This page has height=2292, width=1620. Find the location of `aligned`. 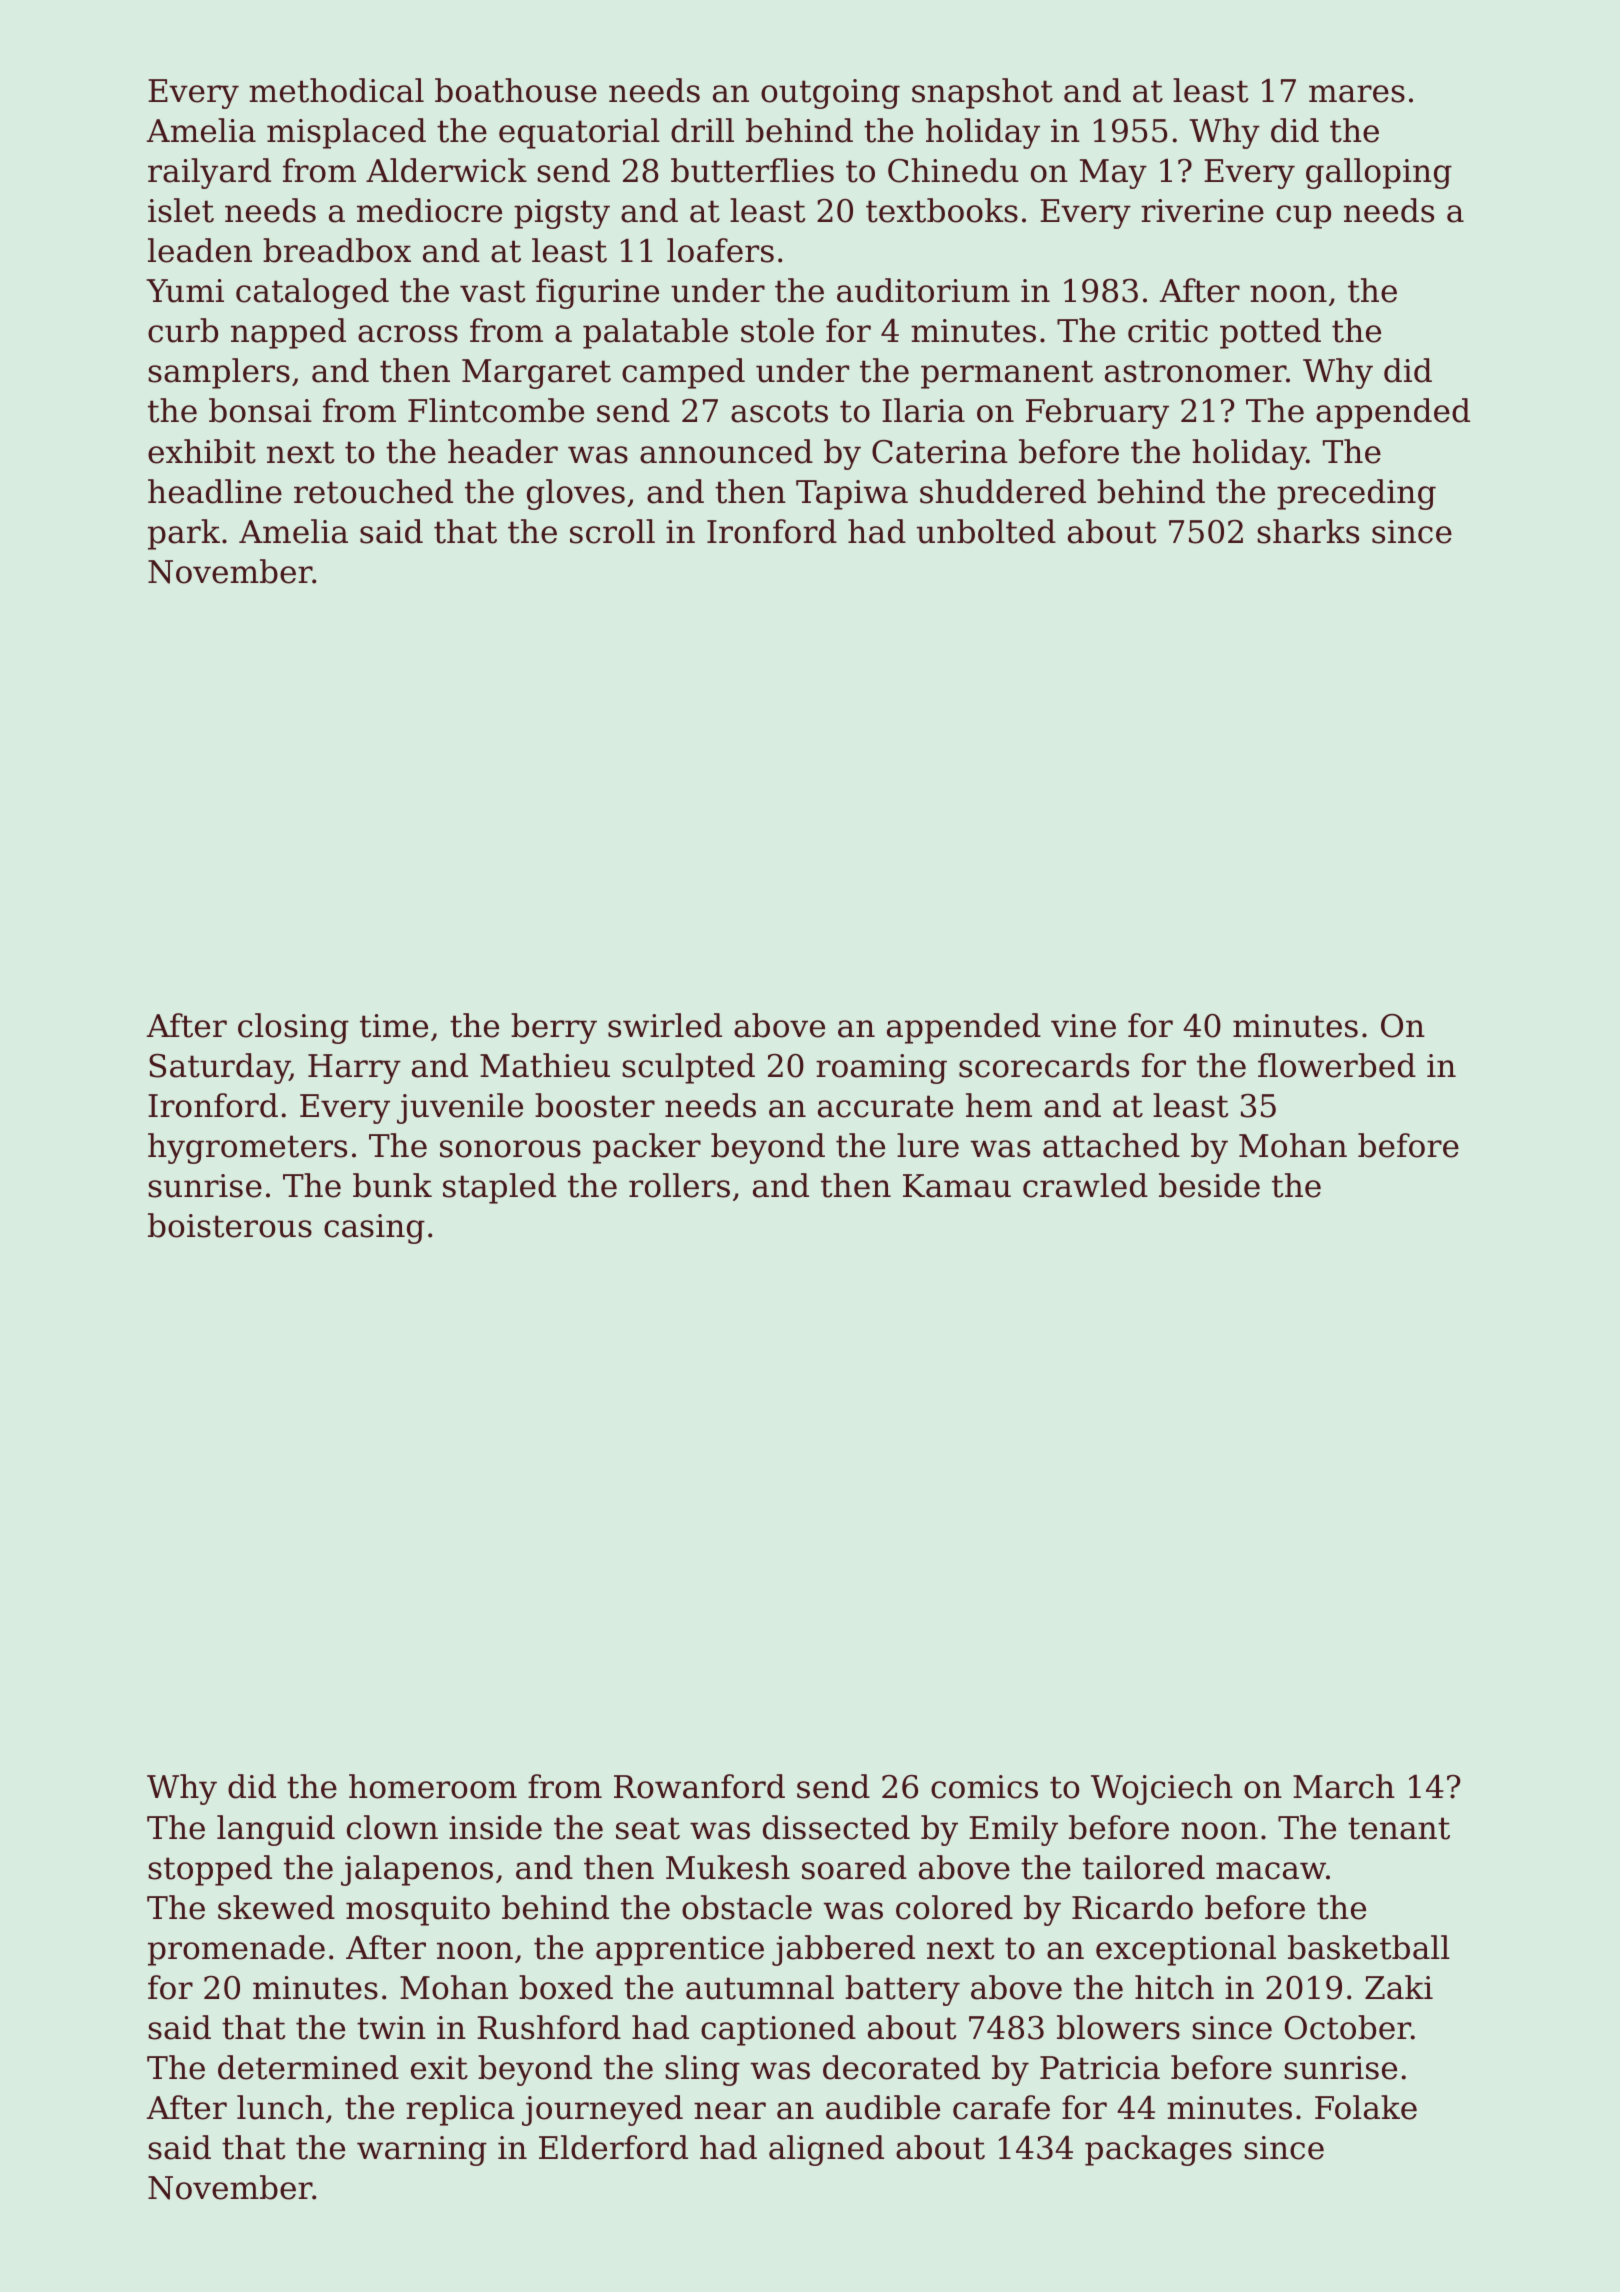

aligned is located at coordinates (826, 2150).
